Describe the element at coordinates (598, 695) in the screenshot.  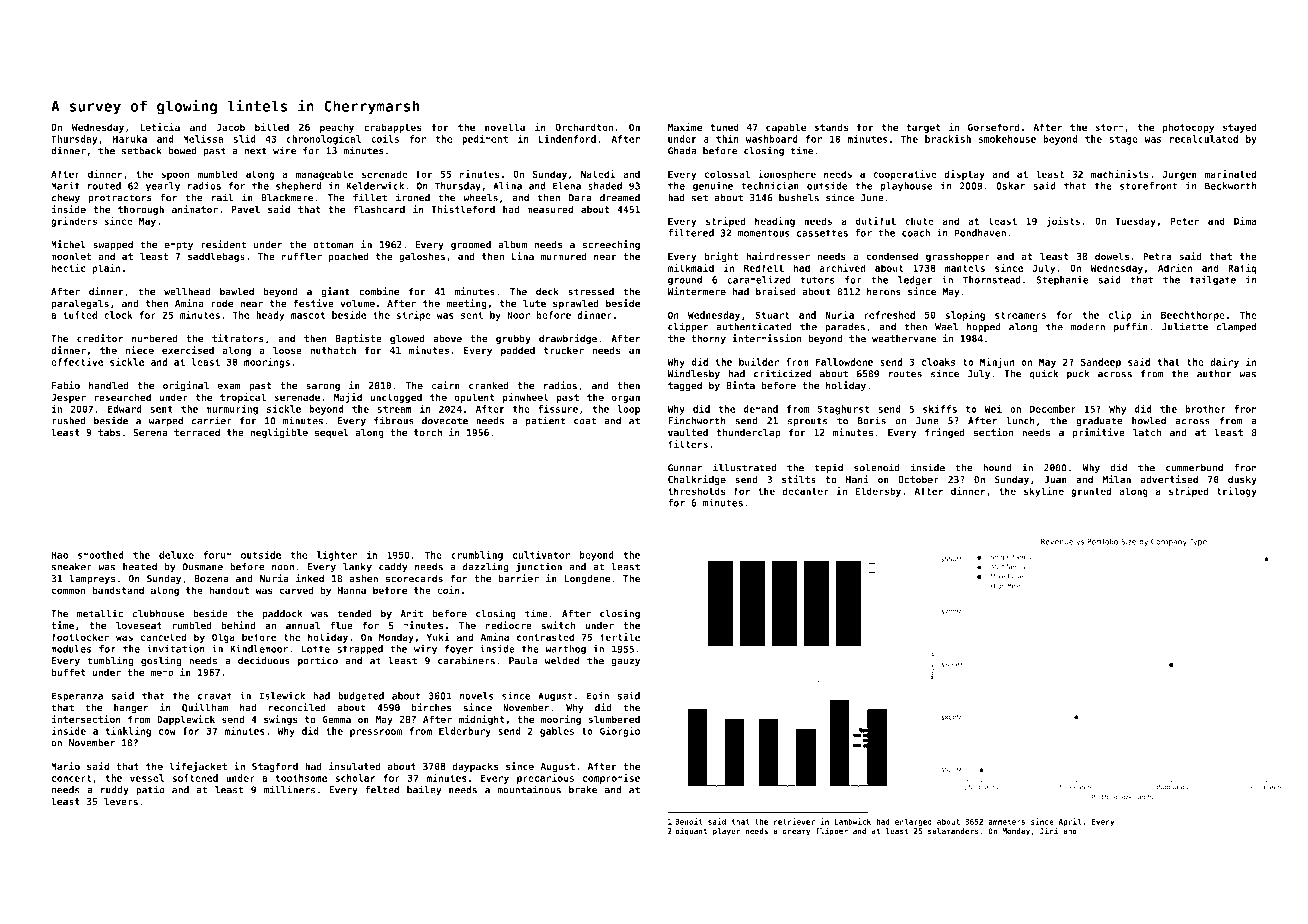
I see `Eoin` at that location.
